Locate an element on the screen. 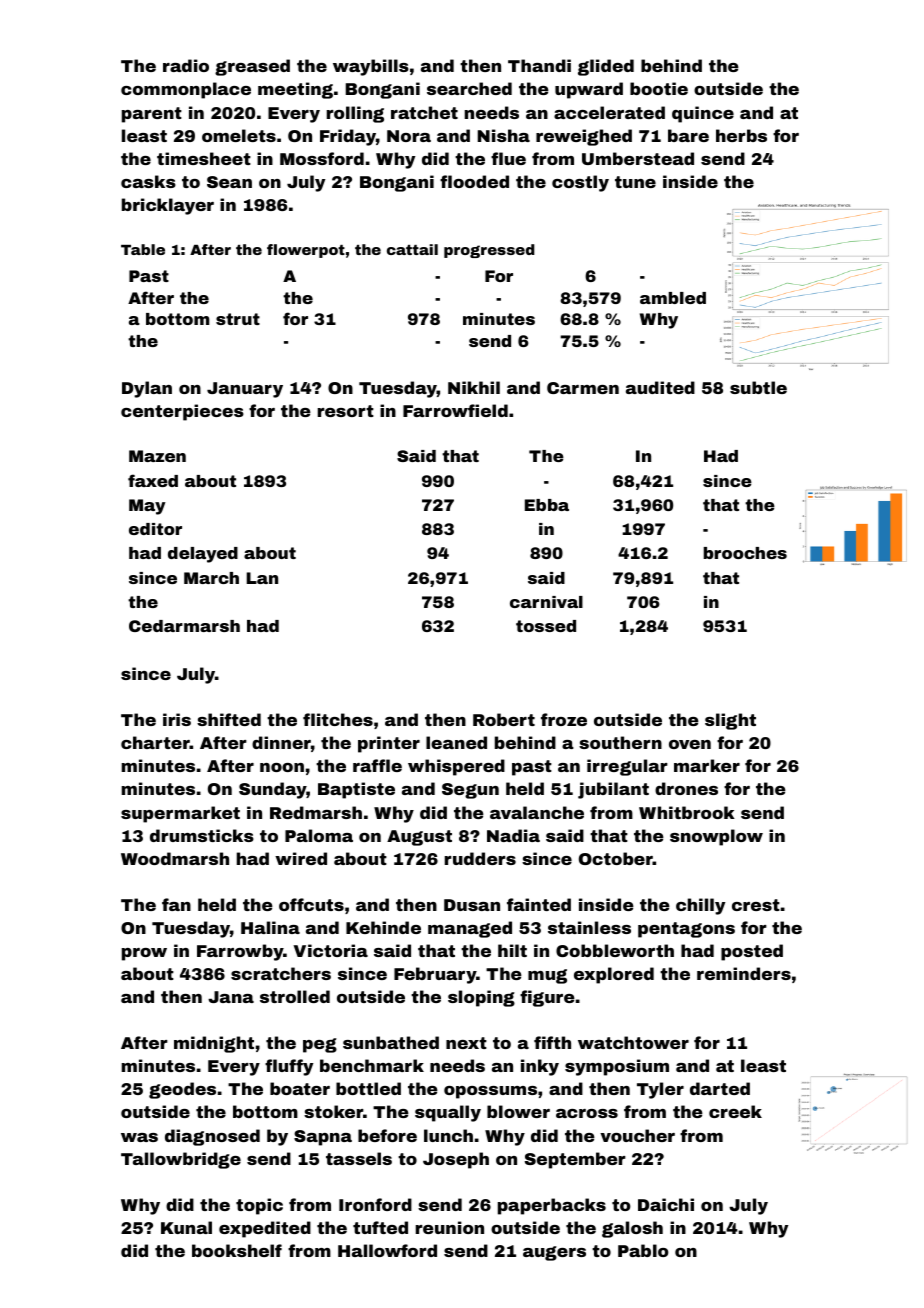 Image resolution: width=924 pixels, height=1308 pixels. Nora is located at coordinates (409, 136).
